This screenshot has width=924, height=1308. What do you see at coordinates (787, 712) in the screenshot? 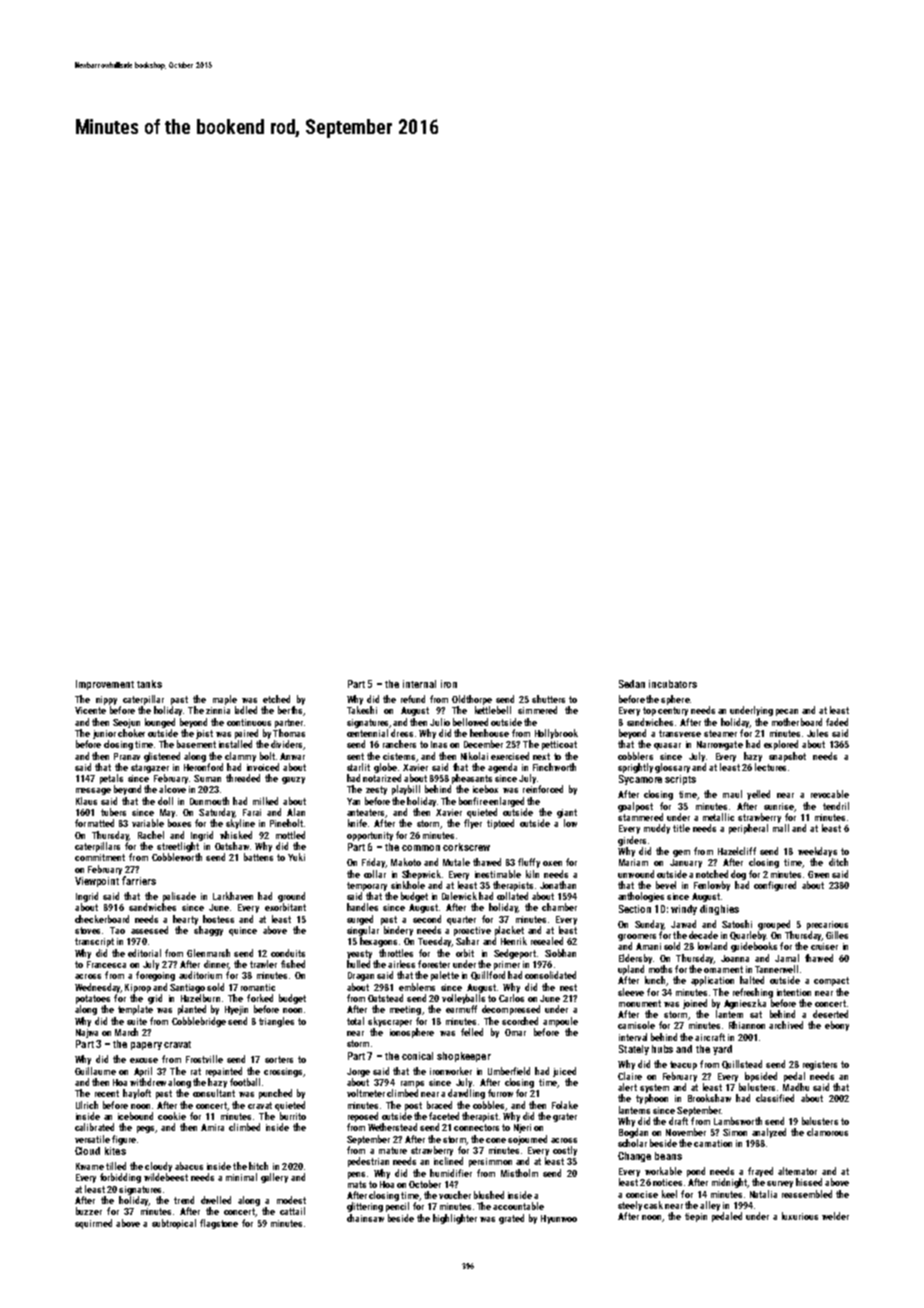
I see `pecan` at bounding box center [787, 712].
